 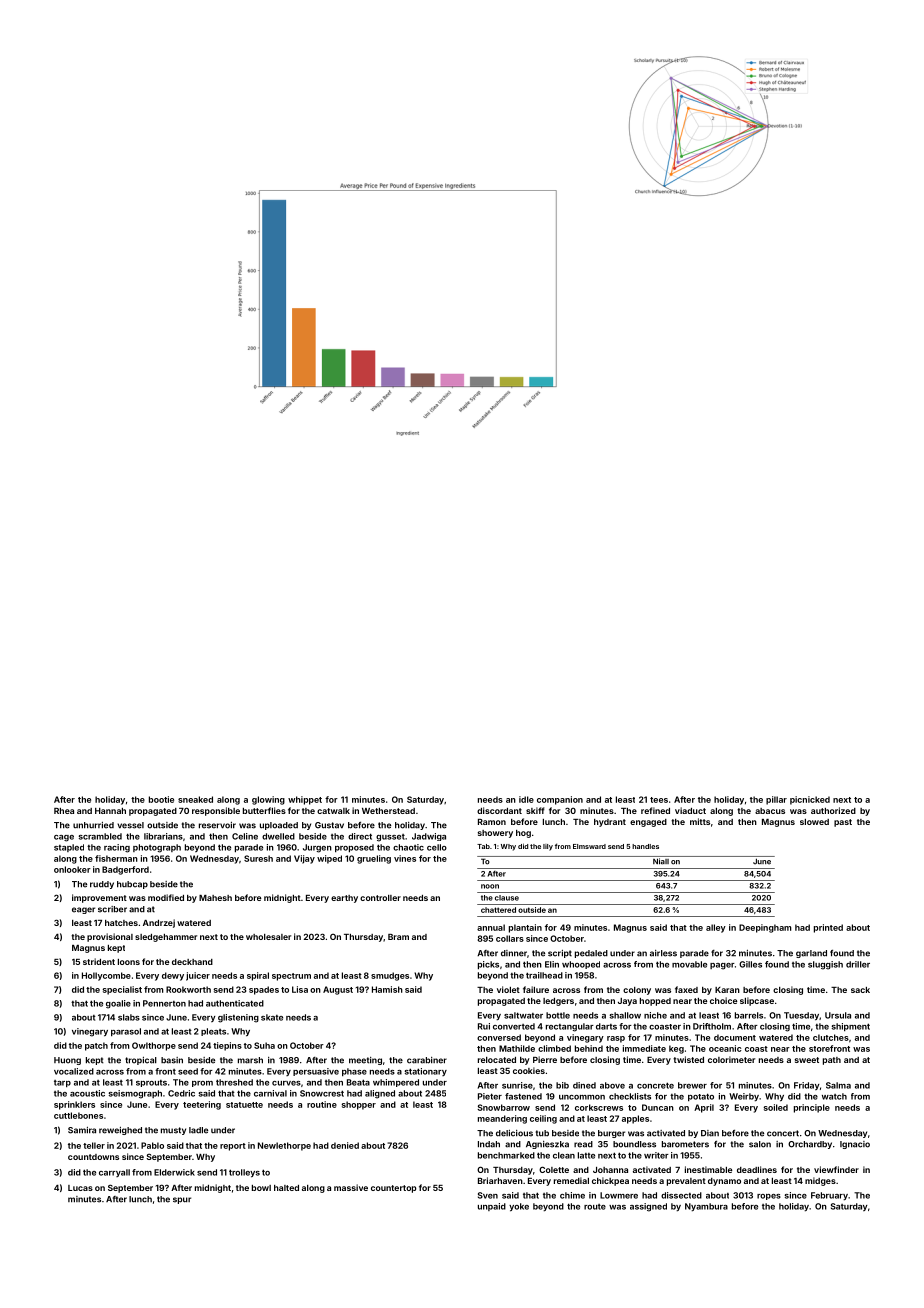 I want to click on slowed, so click(x=814, y=822).
